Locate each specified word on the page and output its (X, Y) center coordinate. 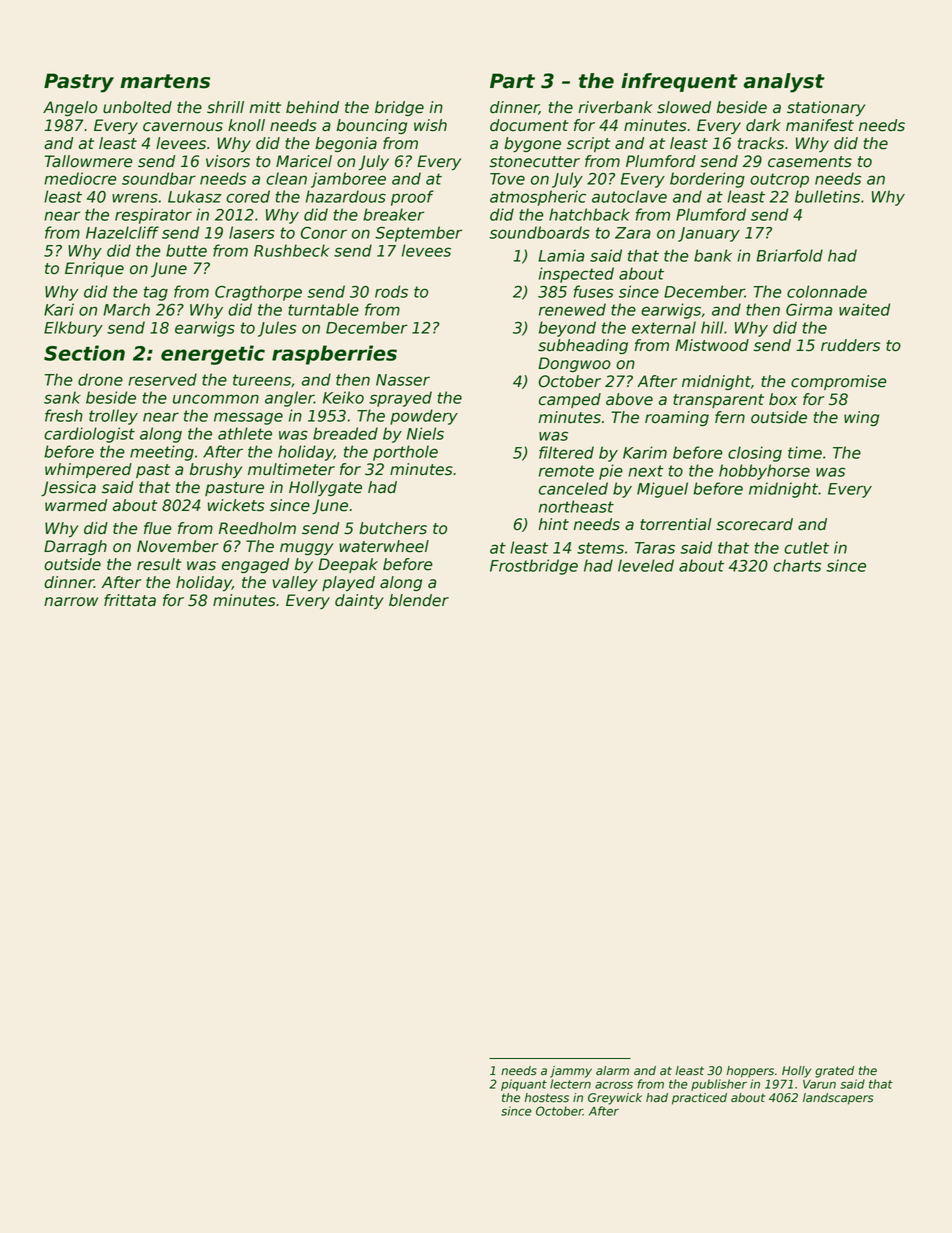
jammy (571, 1072)
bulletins (827, 196)
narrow (71, 602)
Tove (507, 179)
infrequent (679, 82)
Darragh (75, 547)
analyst (784, 83)
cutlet (806, 547)
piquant (524, 1085)
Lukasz (194, 196)
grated (834, 1072)
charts (797, 565)
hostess (547, 1098)
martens (165, 81)
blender (419, 600)
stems (600, 548)
